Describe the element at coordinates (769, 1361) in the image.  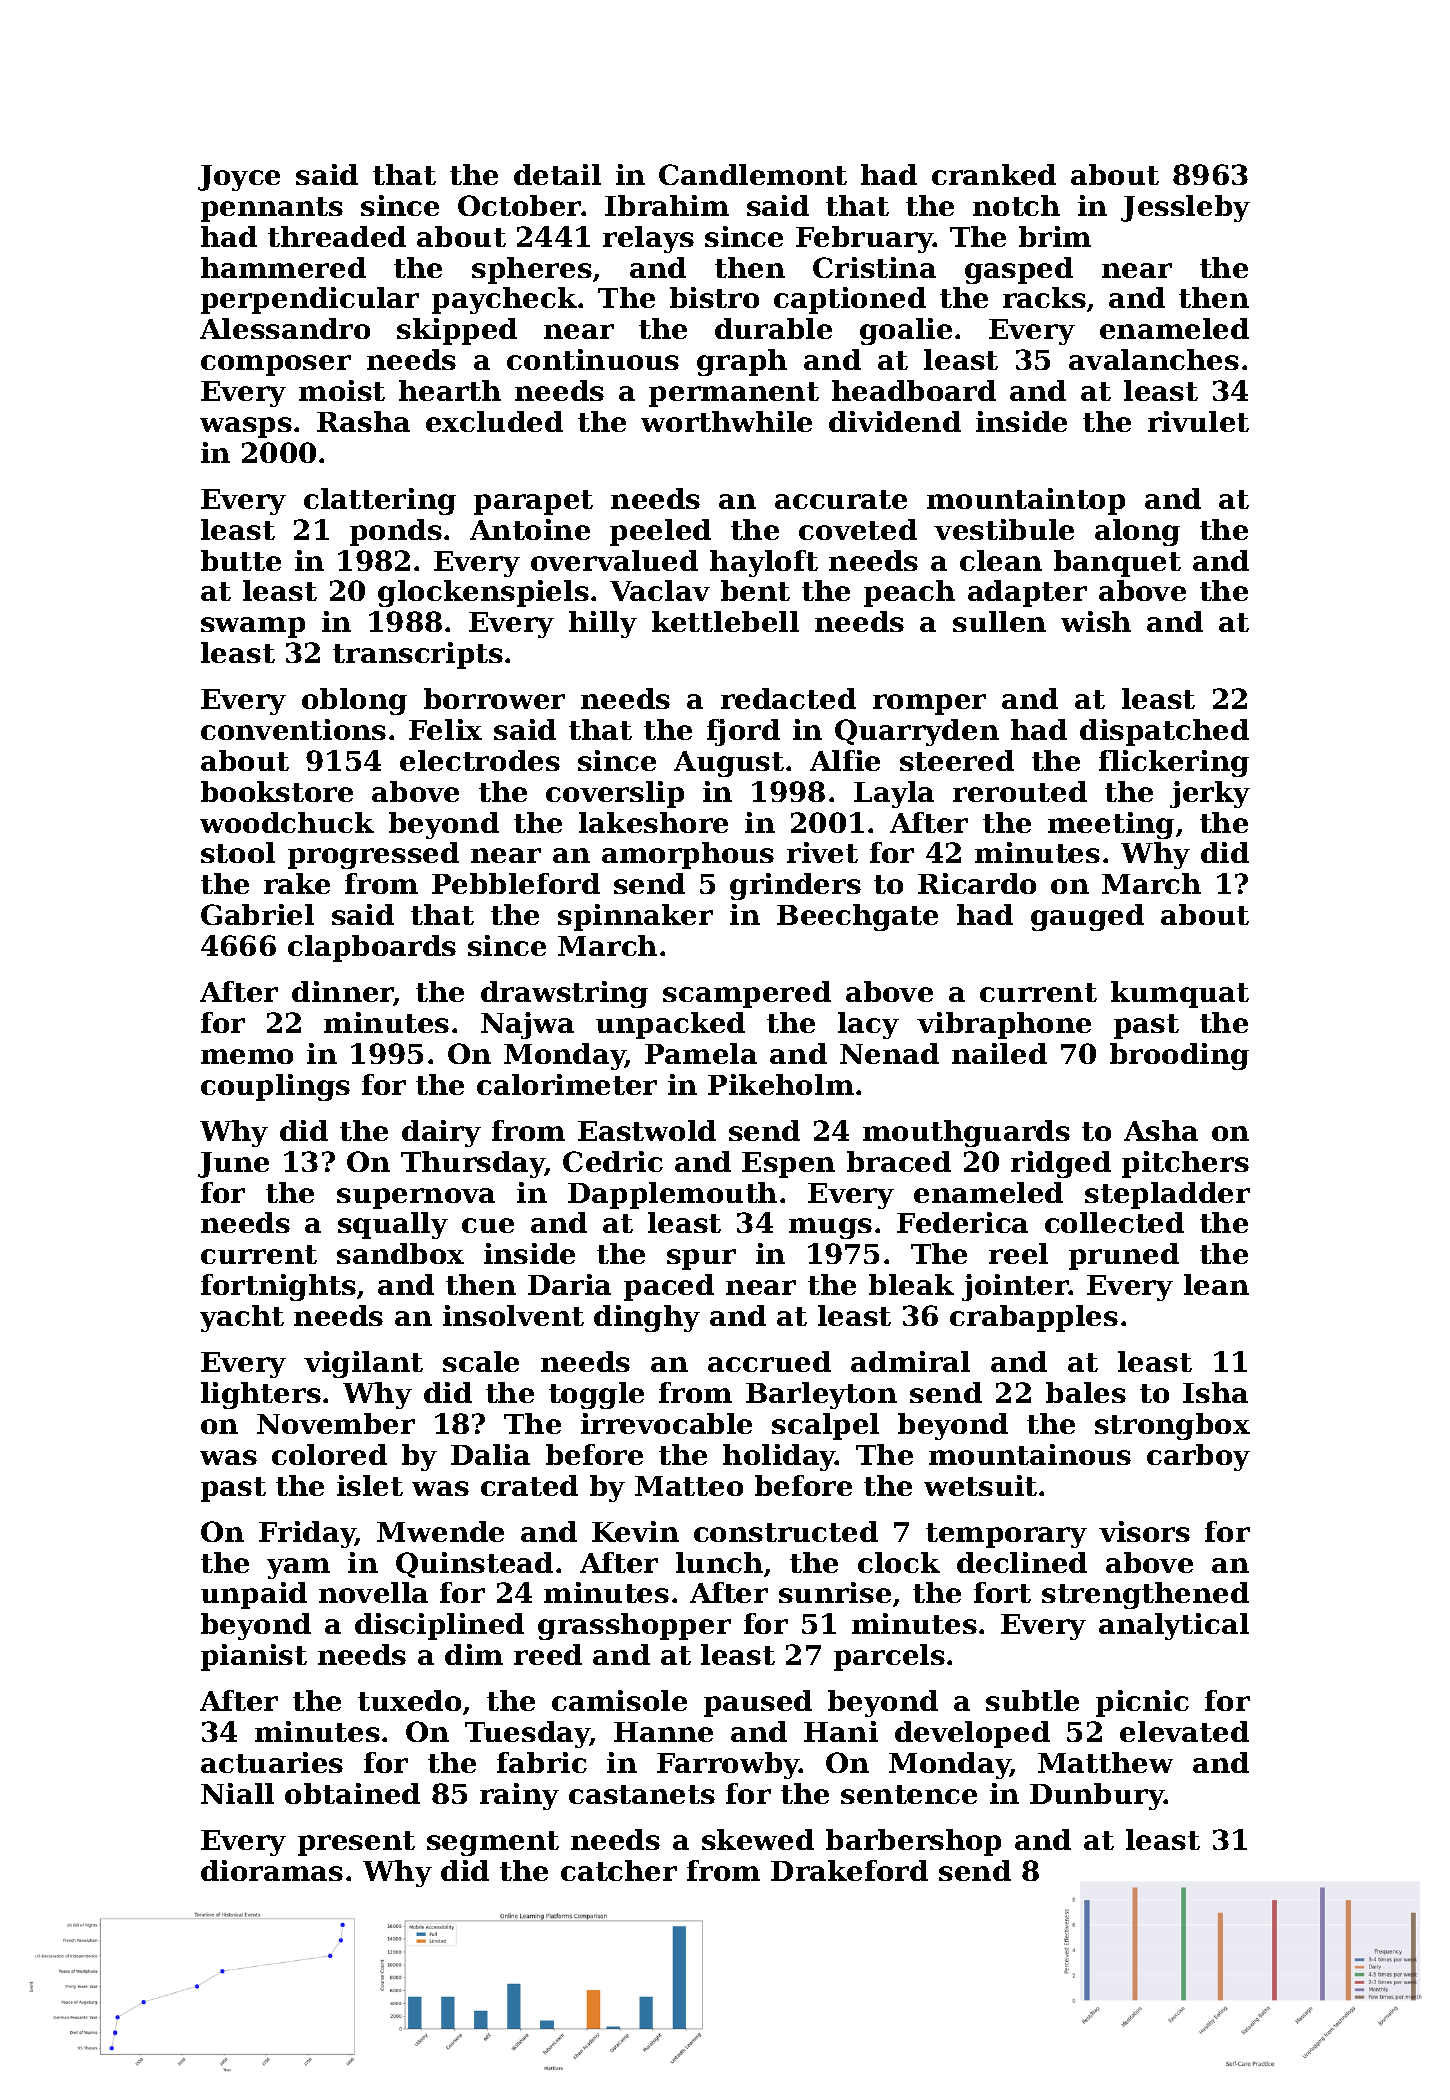
I see `accrued` at that location.
